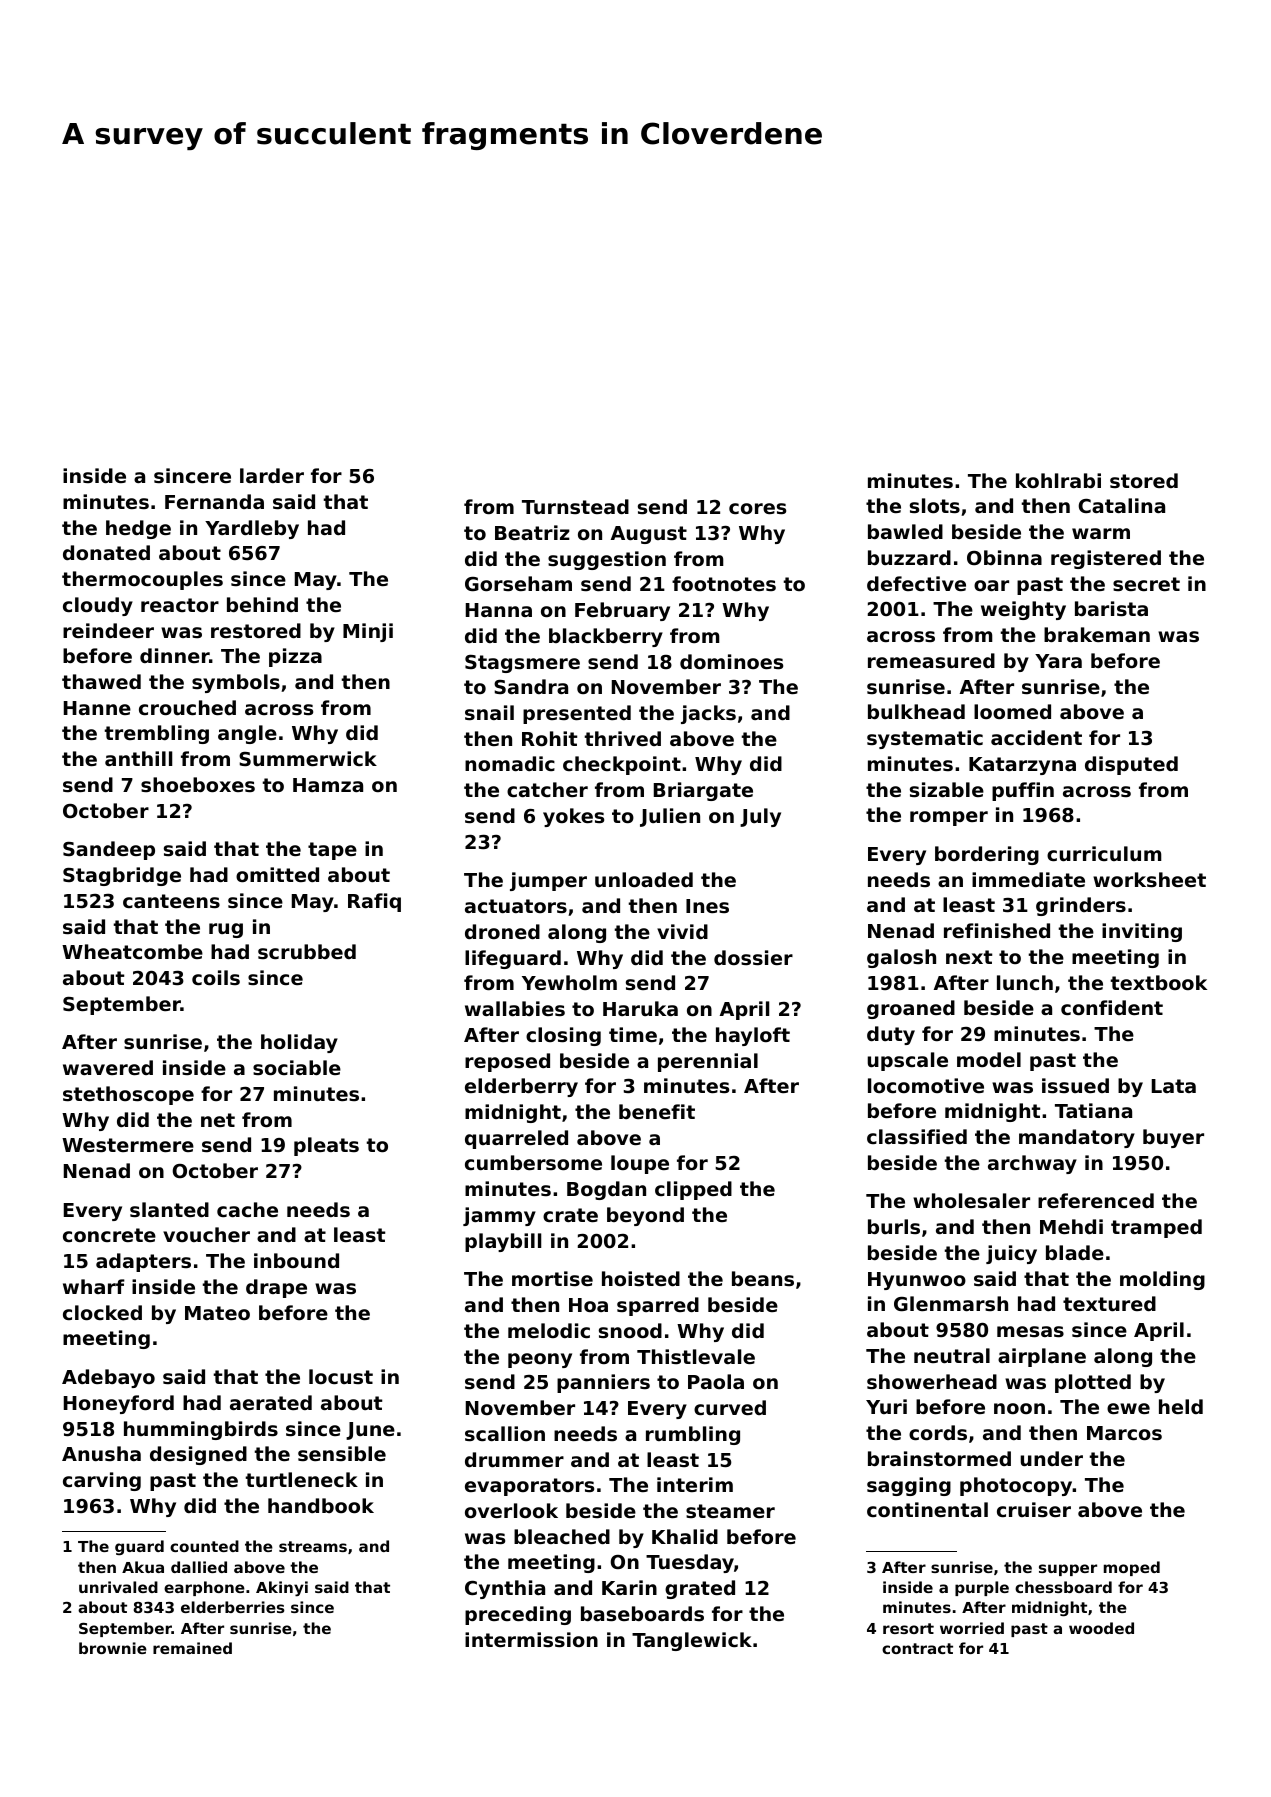 The height and width of the document is (1797, 1271). What do you see at coordinates (1081, 906) in the document?
I see `grinders` at bounding box center [1081, 906].
